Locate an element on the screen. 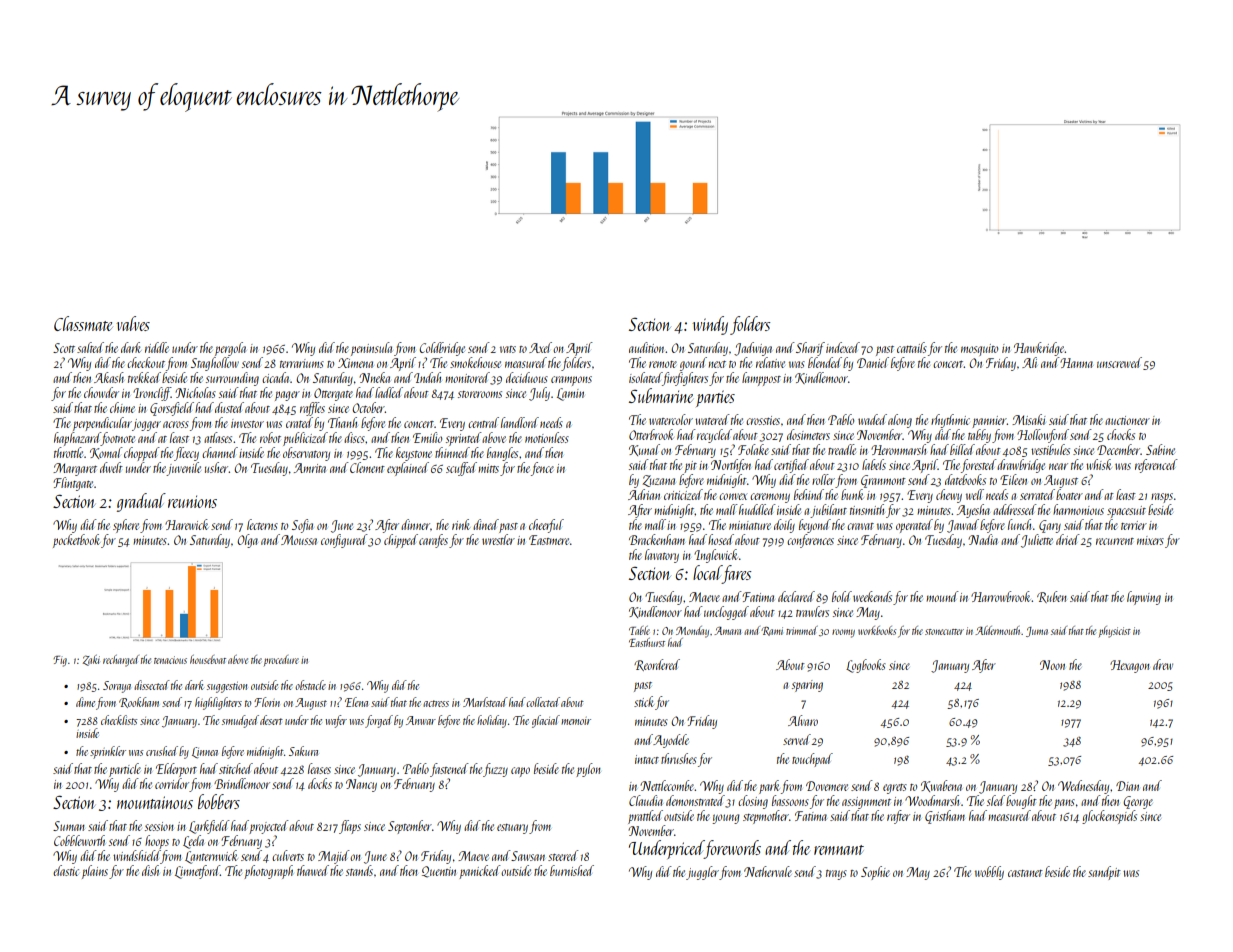 The width and height of the screenshot is (1233, 952). chocks is located at coordinates (1121, 434).
